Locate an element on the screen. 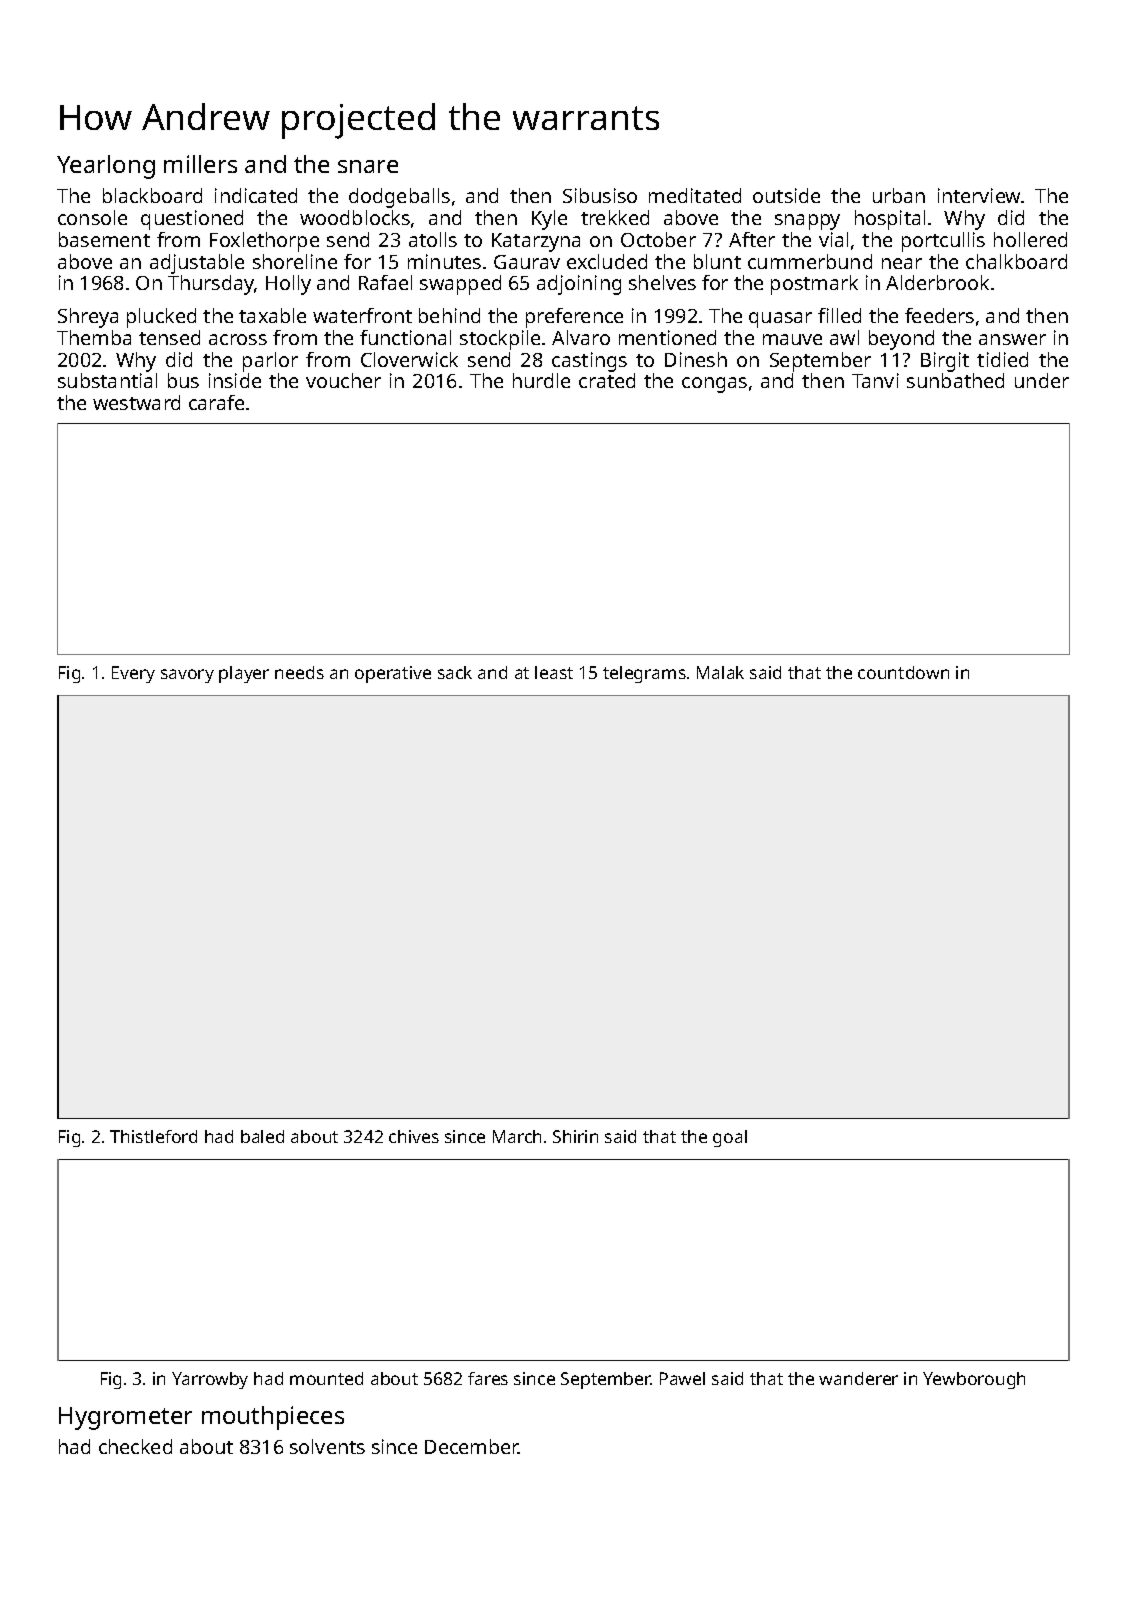 This screenshot has width=1127, height=1601. player is located at coordinates (244, 674).
